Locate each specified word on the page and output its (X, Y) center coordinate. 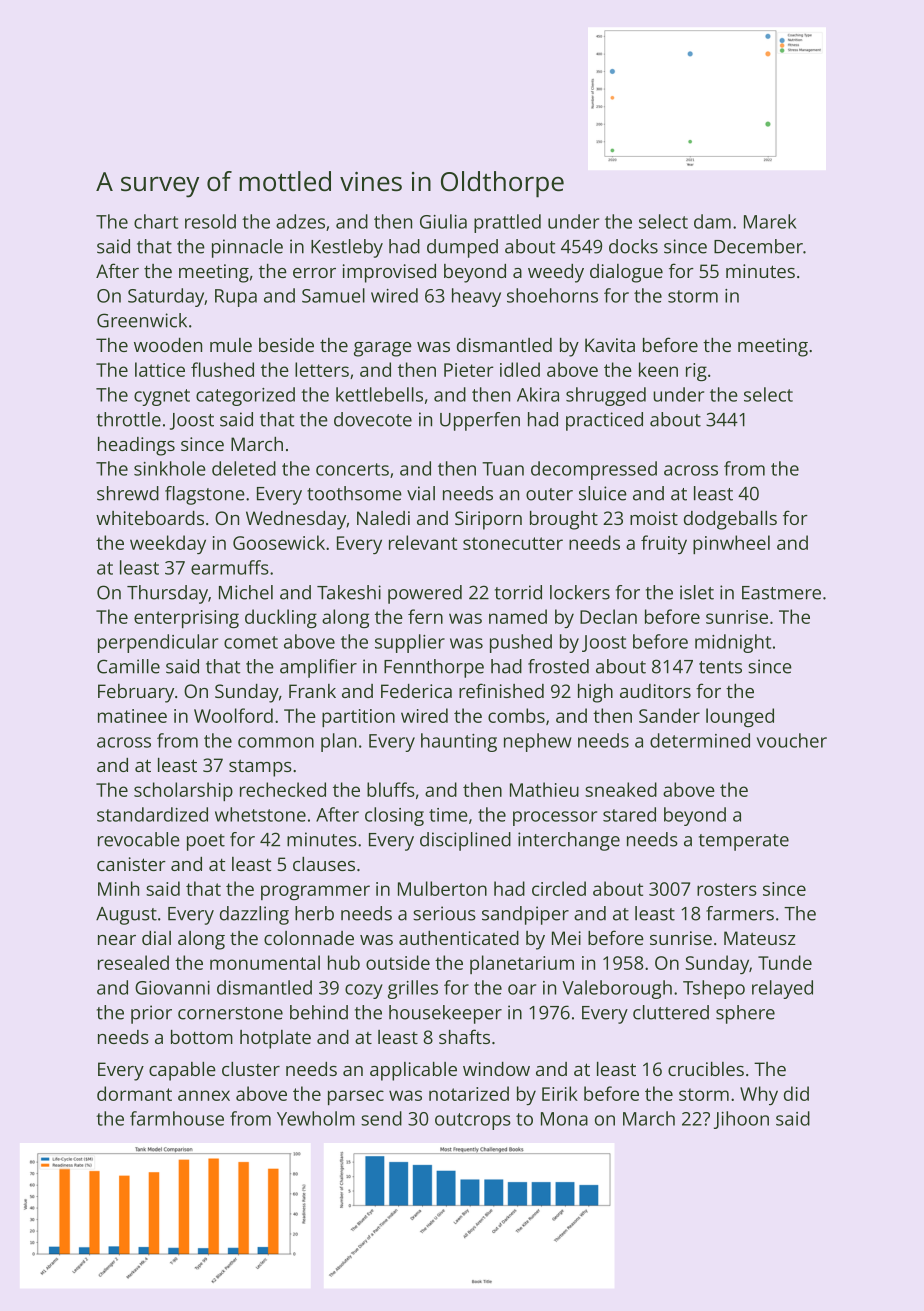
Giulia (443, 221)
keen (658, 369)
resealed (133, 962)
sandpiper (525, 915)
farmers (740, 913)
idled (520, 369)
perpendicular (158, 643)
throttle (129, 419)
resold (210, 221)
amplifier (318, 668)
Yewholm (316, 1118)
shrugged (606, 396)
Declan (608, 616)
